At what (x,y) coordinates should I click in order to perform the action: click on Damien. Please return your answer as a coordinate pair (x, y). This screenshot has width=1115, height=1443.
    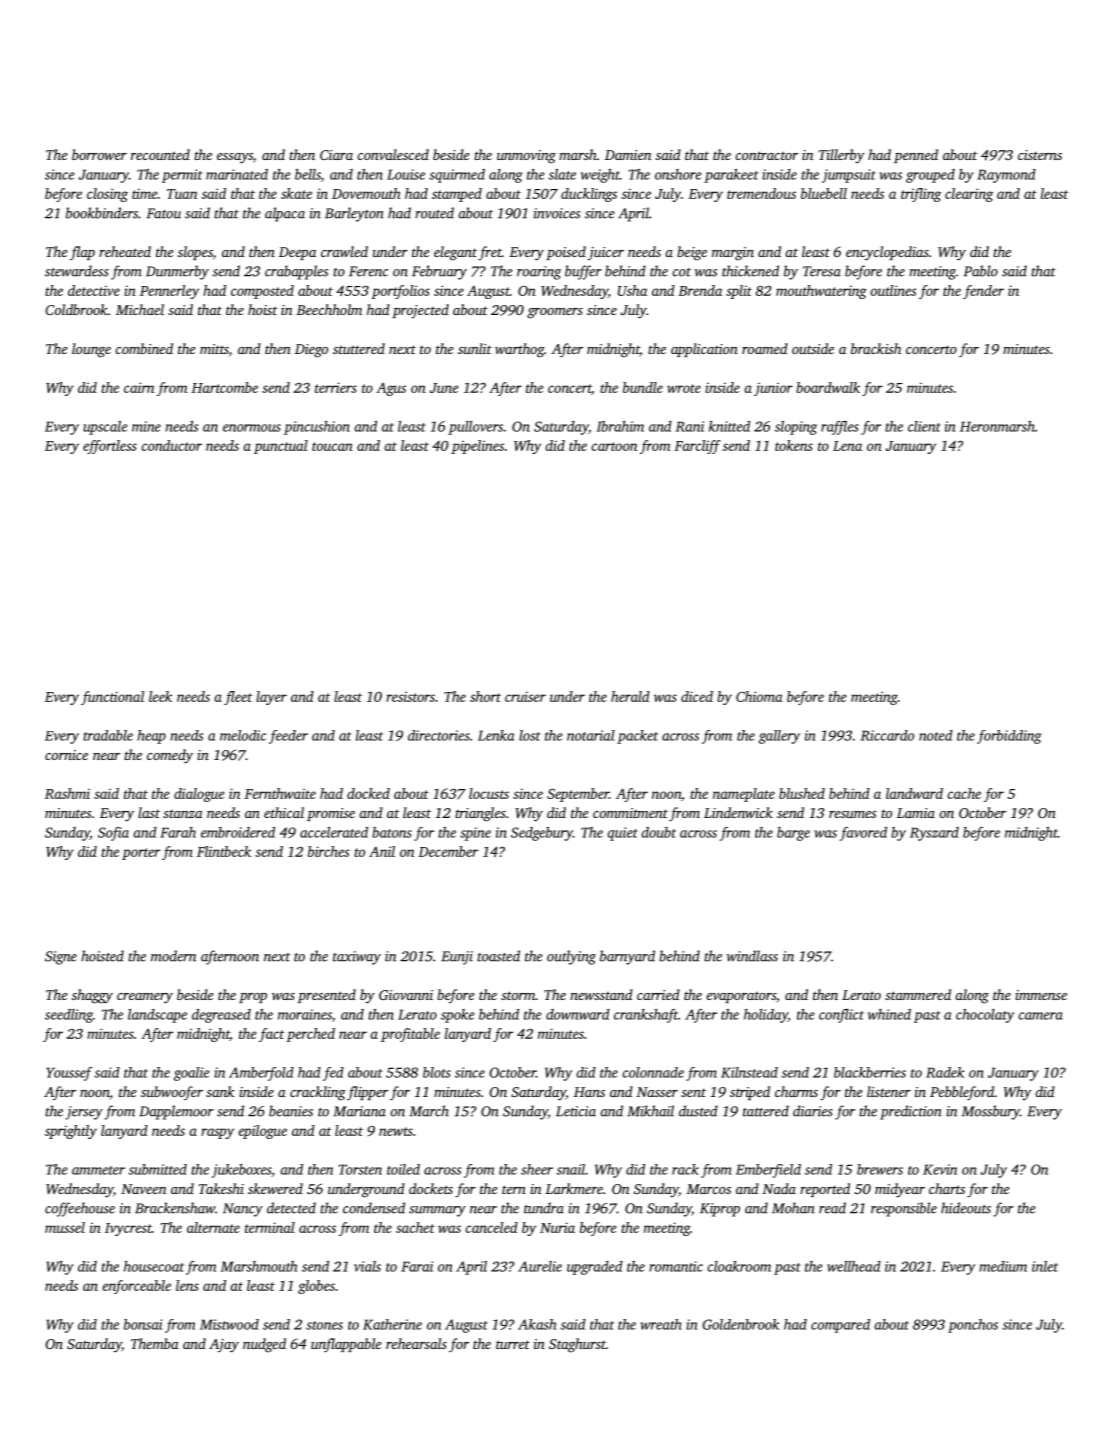
    Looking at the image, I should click on (628, 155).
